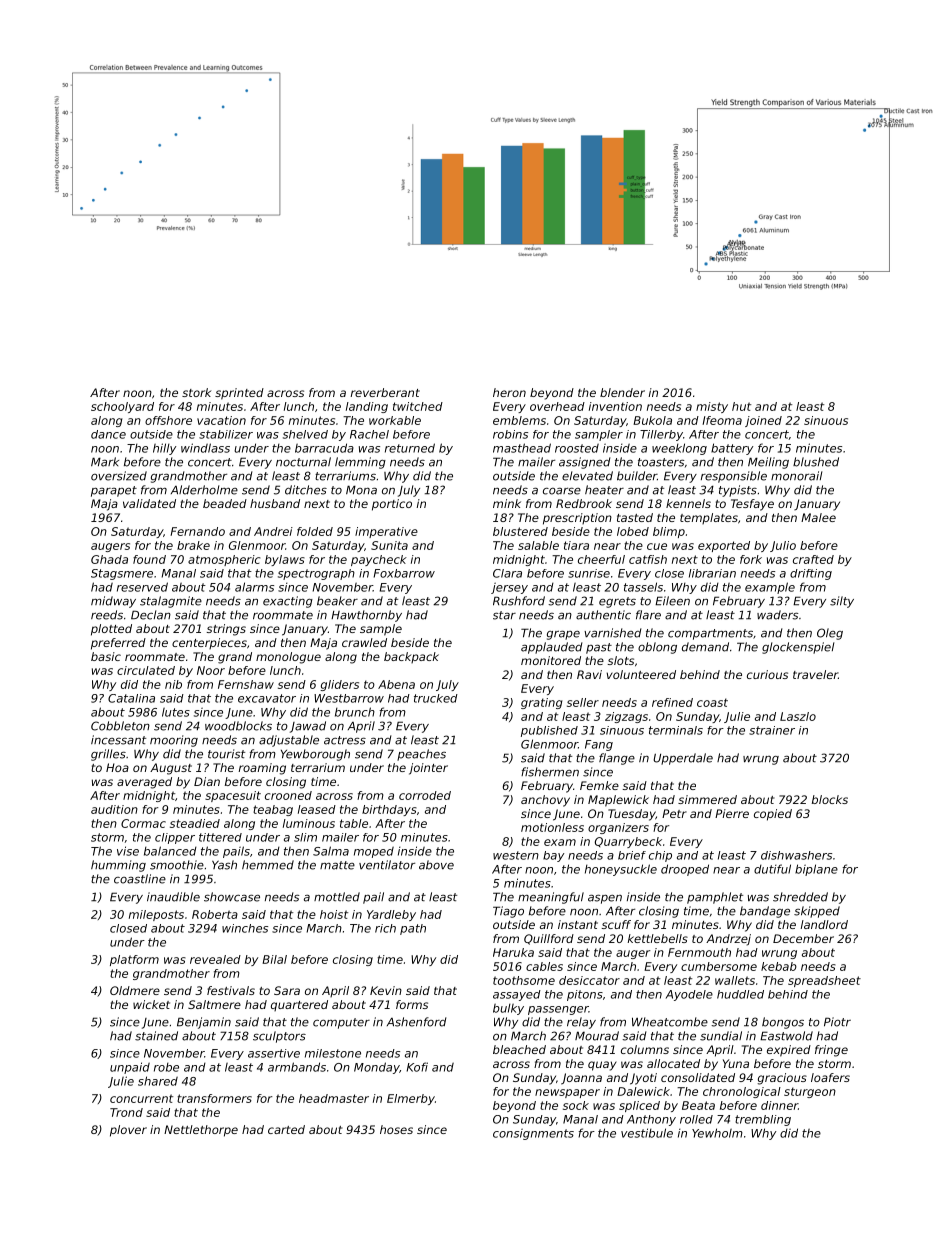 The image size is (952, 1233). What do you see at coordinates (772, 730) in the screenshot?
I see `strainer` at bounding box center [772, 730].
